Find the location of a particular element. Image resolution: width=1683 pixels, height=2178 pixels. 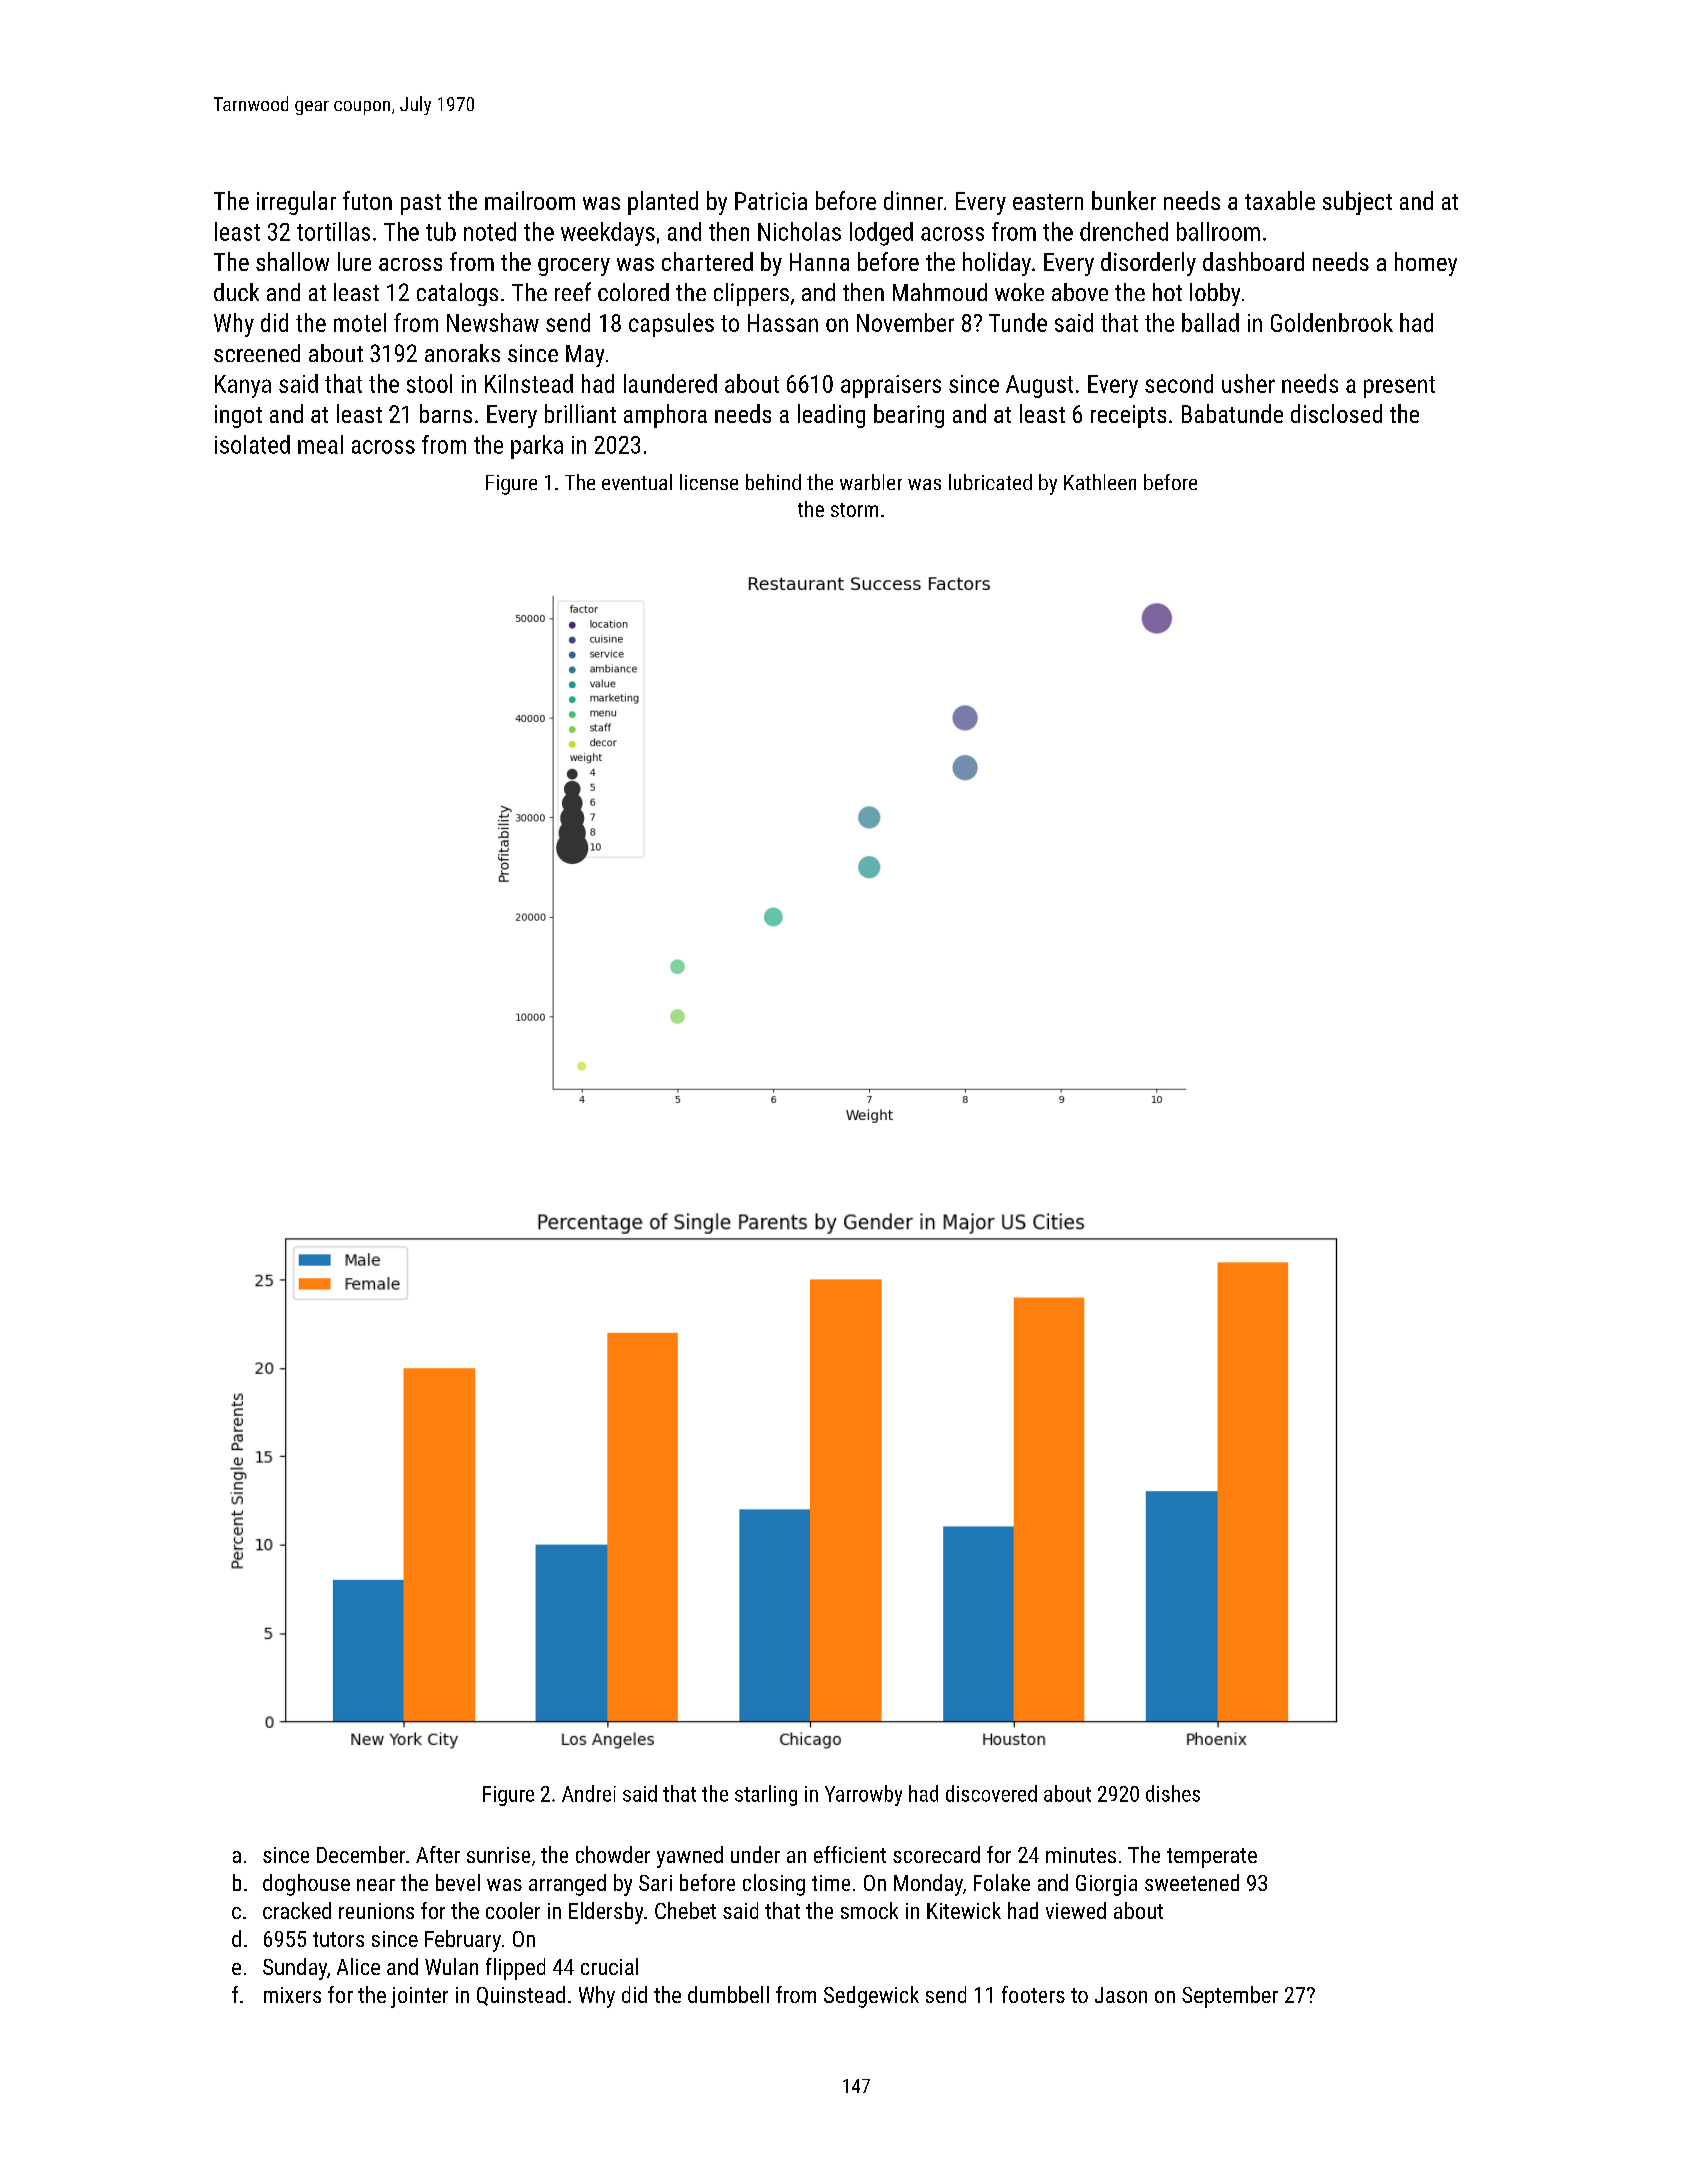

dishes is located at coordinates (1173, 1793).
